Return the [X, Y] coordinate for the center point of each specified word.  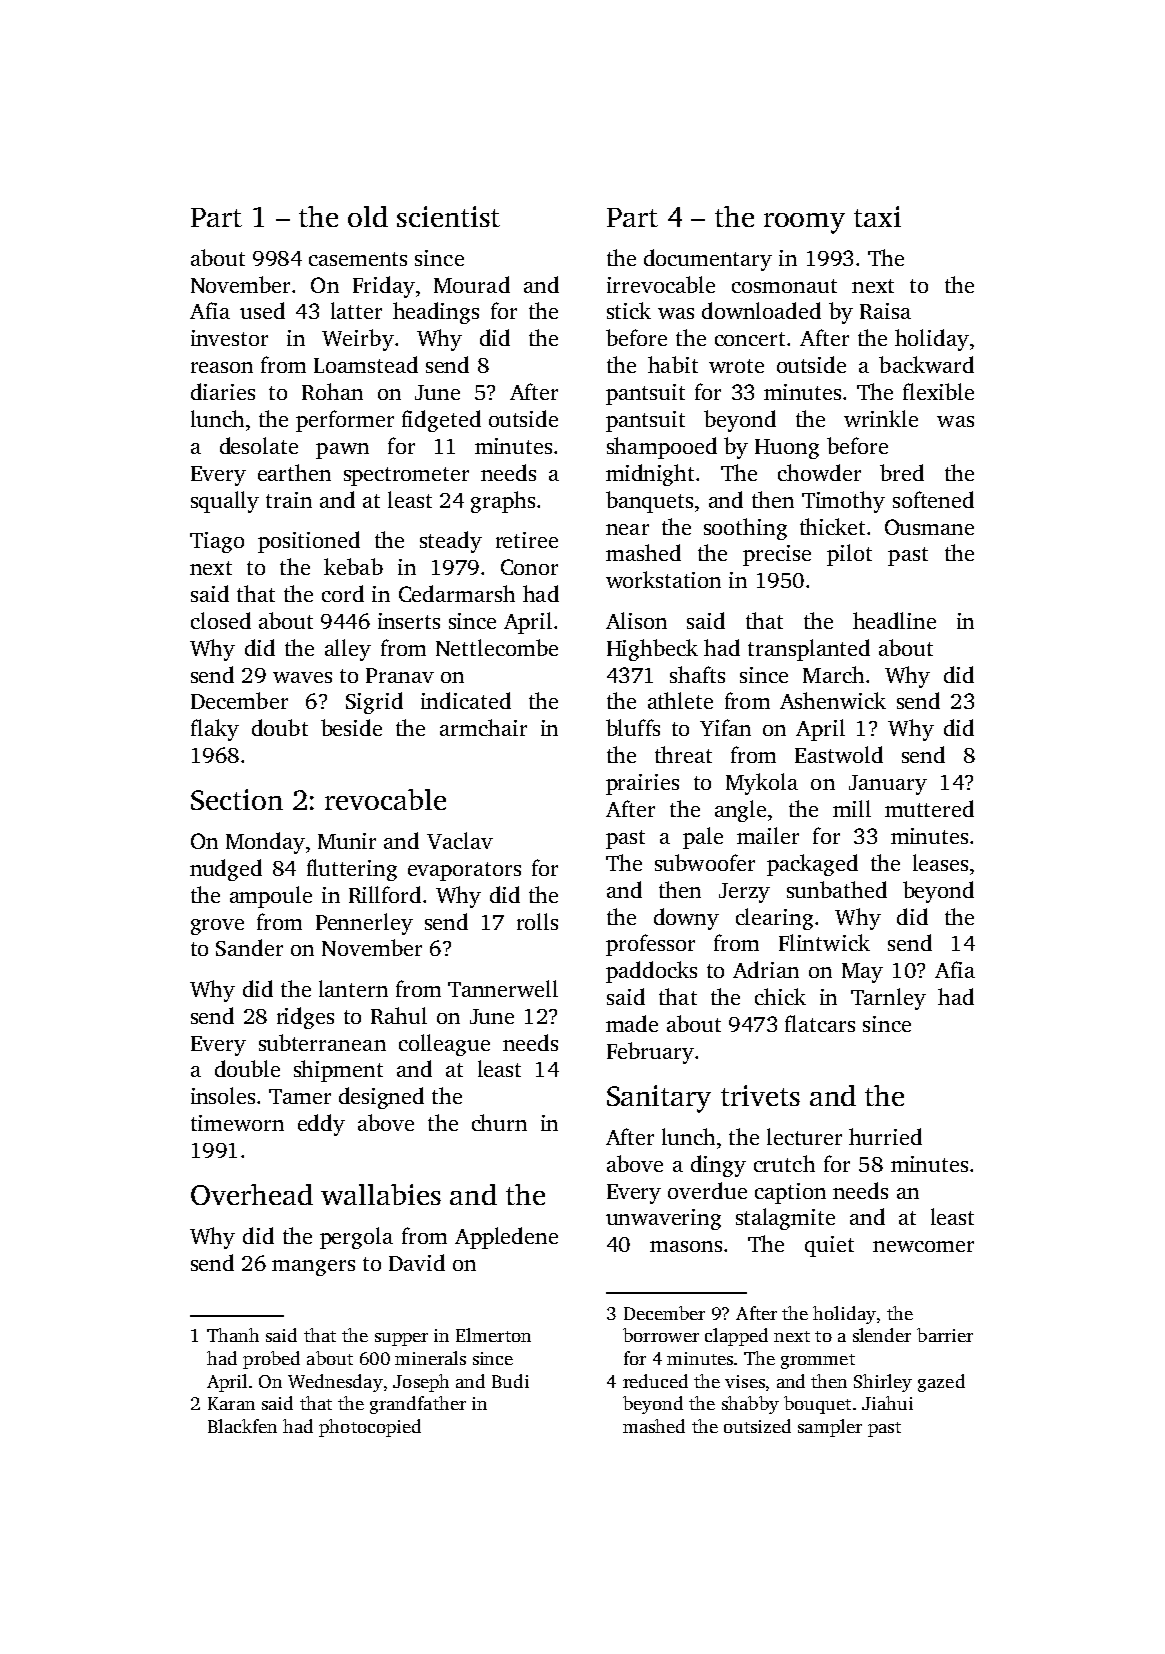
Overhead [252, 1194]
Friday [384, 287]
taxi [877, 216]
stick [629, 310]
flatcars [820, 1023]
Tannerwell [503, 988]
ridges [305, 1018]
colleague [444, 1045]
